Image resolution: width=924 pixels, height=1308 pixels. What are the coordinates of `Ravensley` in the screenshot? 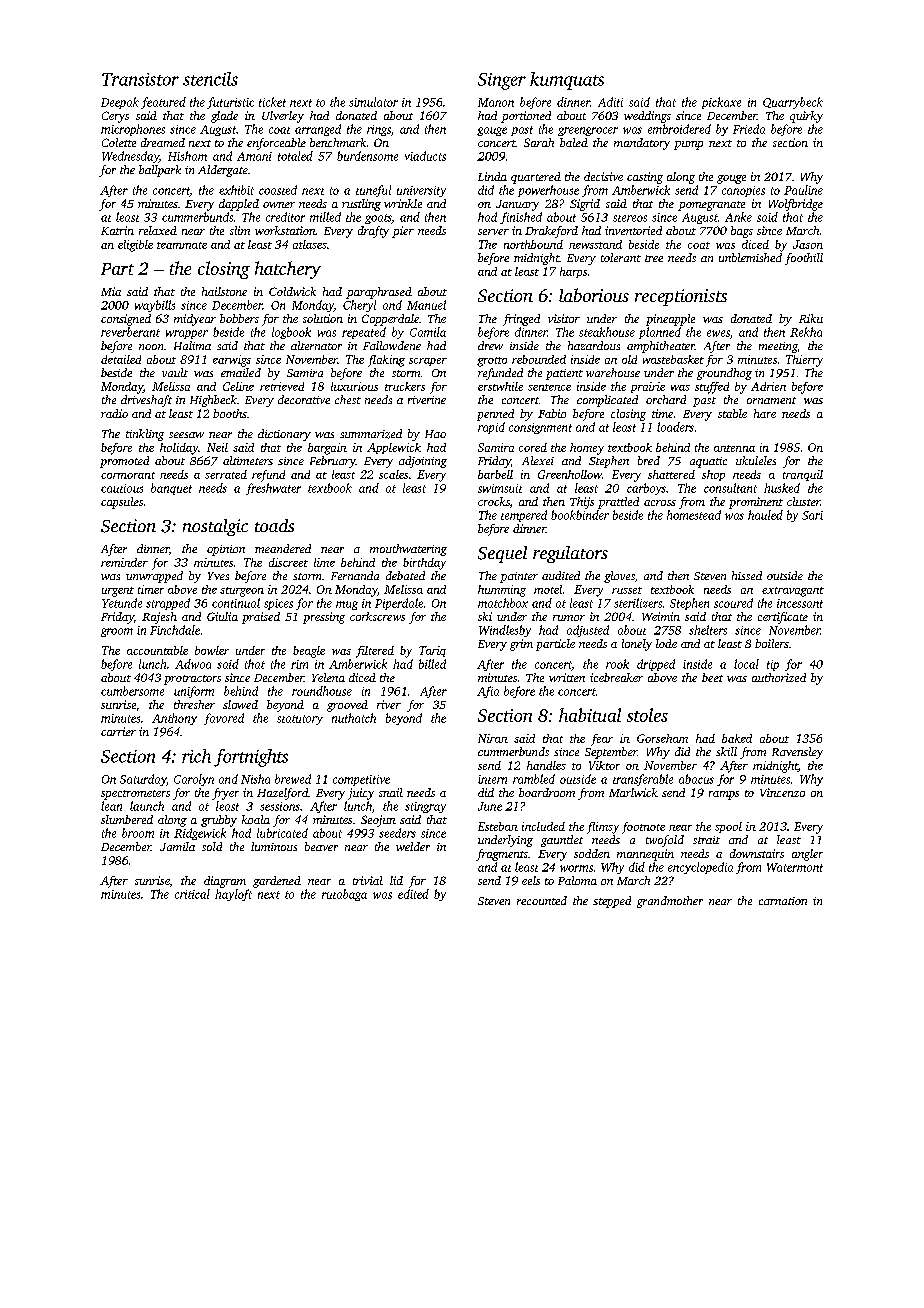 It's located at (797, 753).
